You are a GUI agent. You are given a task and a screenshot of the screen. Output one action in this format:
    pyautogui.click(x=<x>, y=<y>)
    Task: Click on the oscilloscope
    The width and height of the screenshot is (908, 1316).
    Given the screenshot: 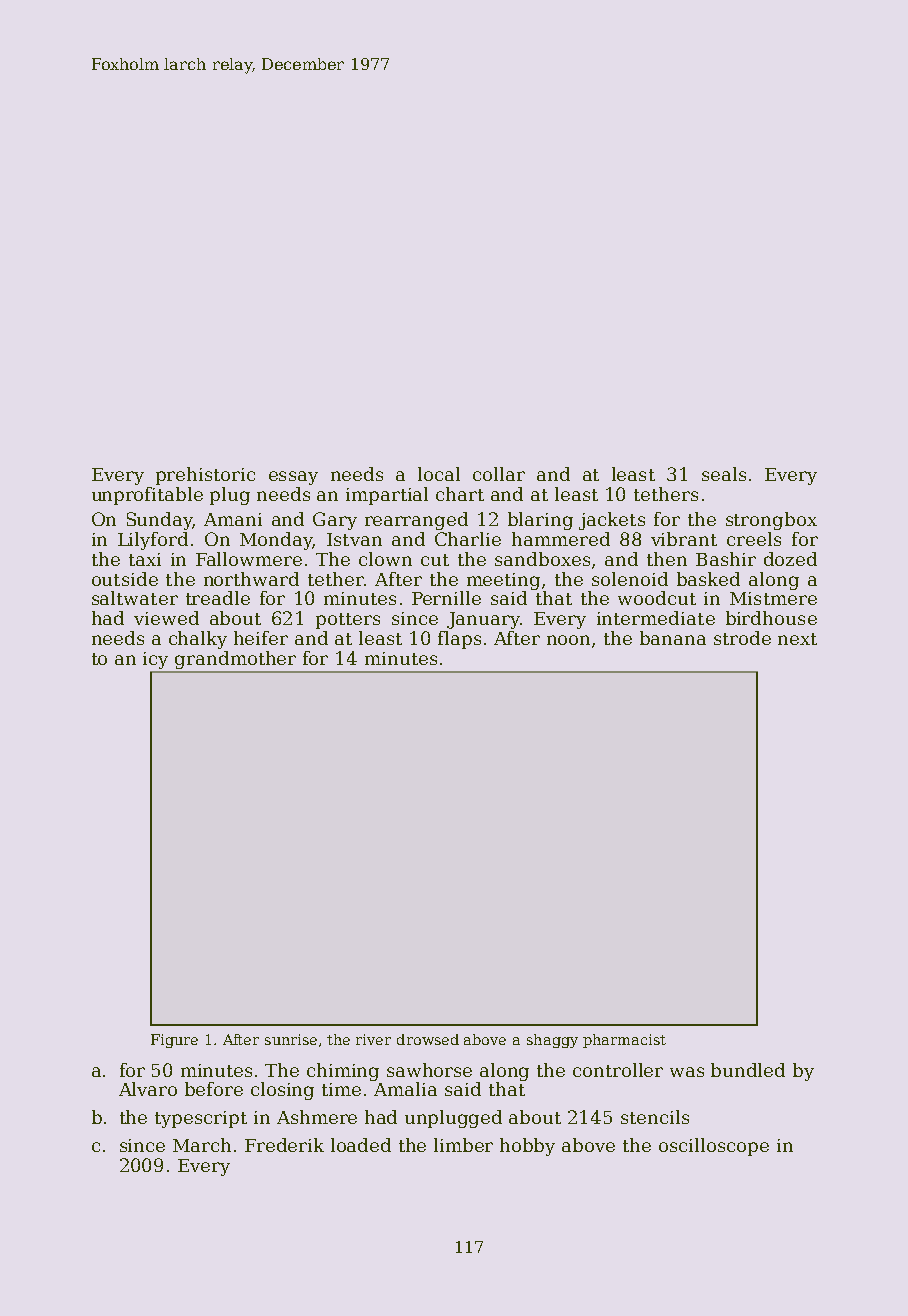 What is the action you would take?
    pyautogui.click(x=714, y=1147)
